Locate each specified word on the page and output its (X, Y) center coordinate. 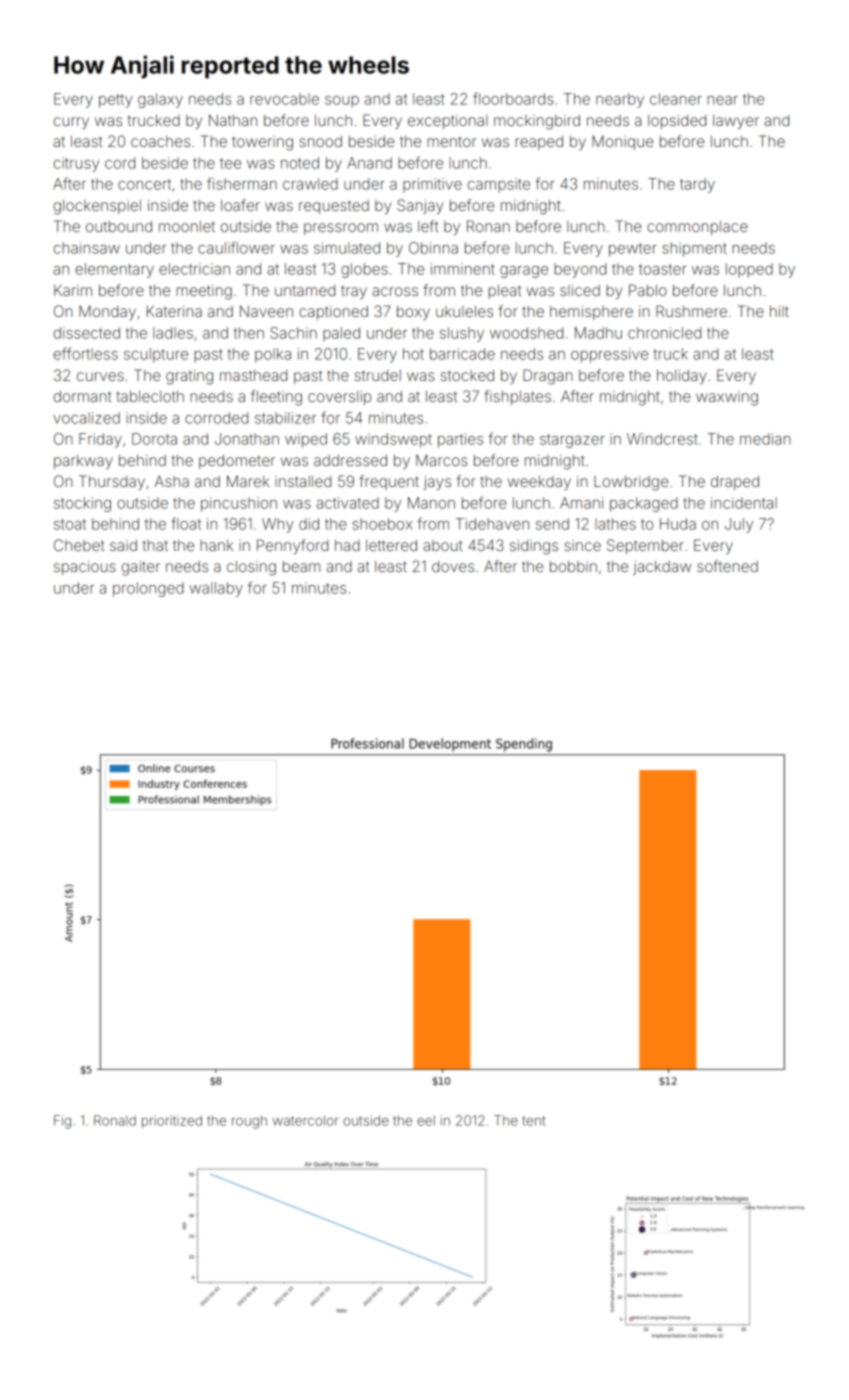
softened (727, 566)
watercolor (305, 1120)
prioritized (172, 1121)
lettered (391, 545)
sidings (534, 547)
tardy (697, 185)
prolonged (148, 589)
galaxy (160, 100)
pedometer (237, 462)
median (765, 439)
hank (216, 545)
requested (334, 207)
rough (249, 1122)
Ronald (115, 1120)
